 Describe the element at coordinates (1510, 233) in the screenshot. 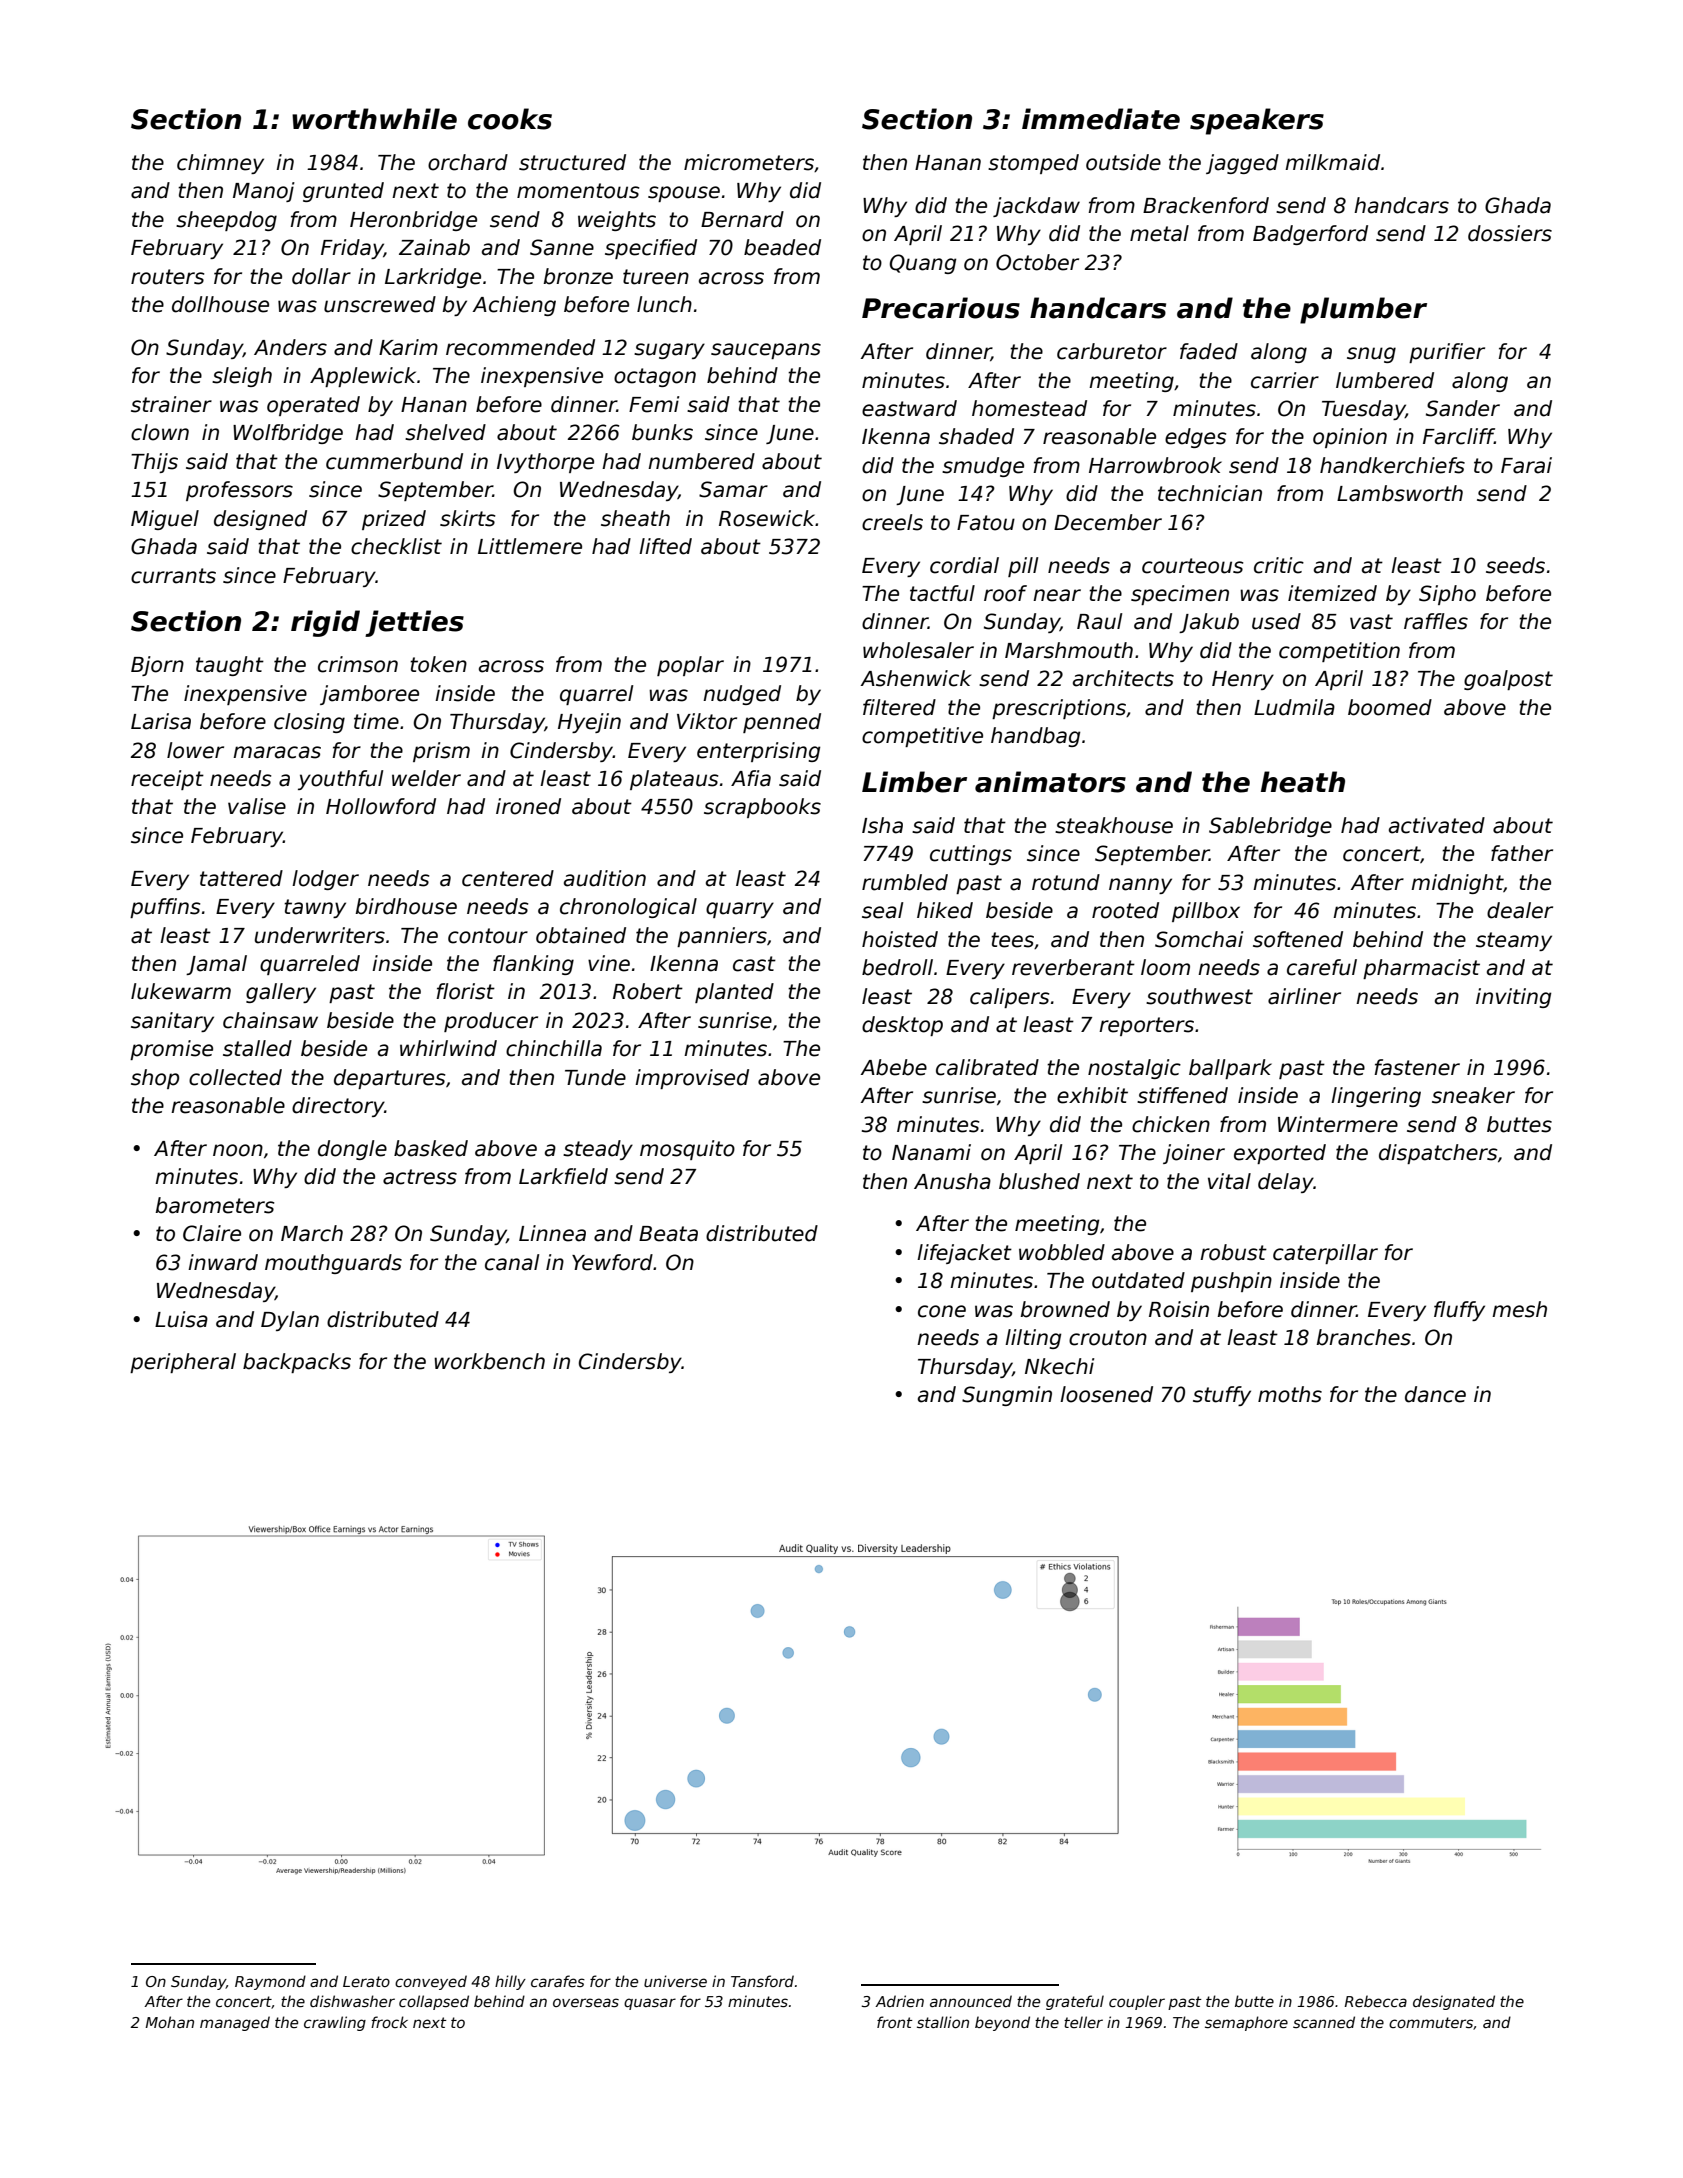

I see `dossiers` at that location.
